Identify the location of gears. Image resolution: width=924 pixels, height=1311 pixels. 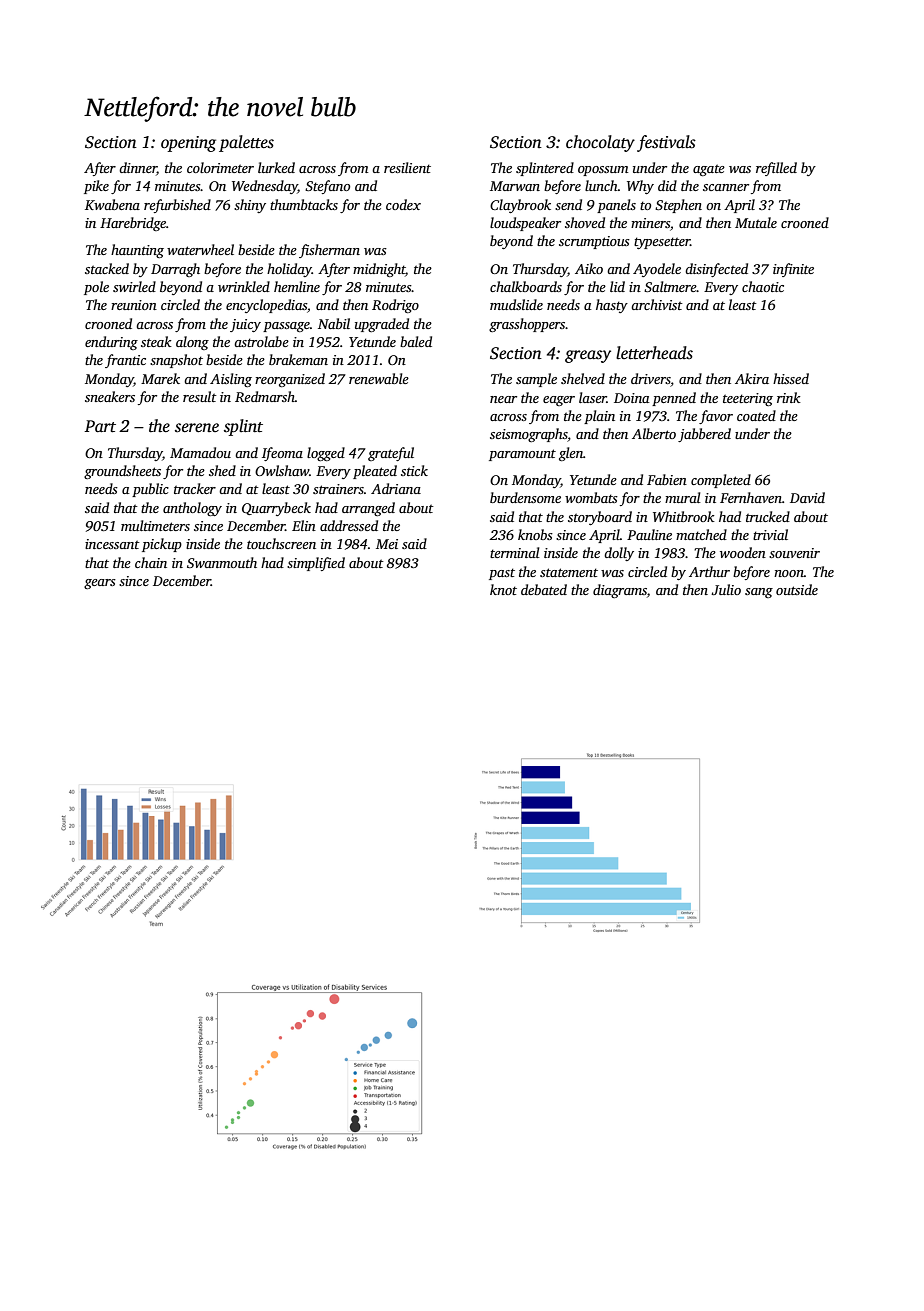
(100, 584).
